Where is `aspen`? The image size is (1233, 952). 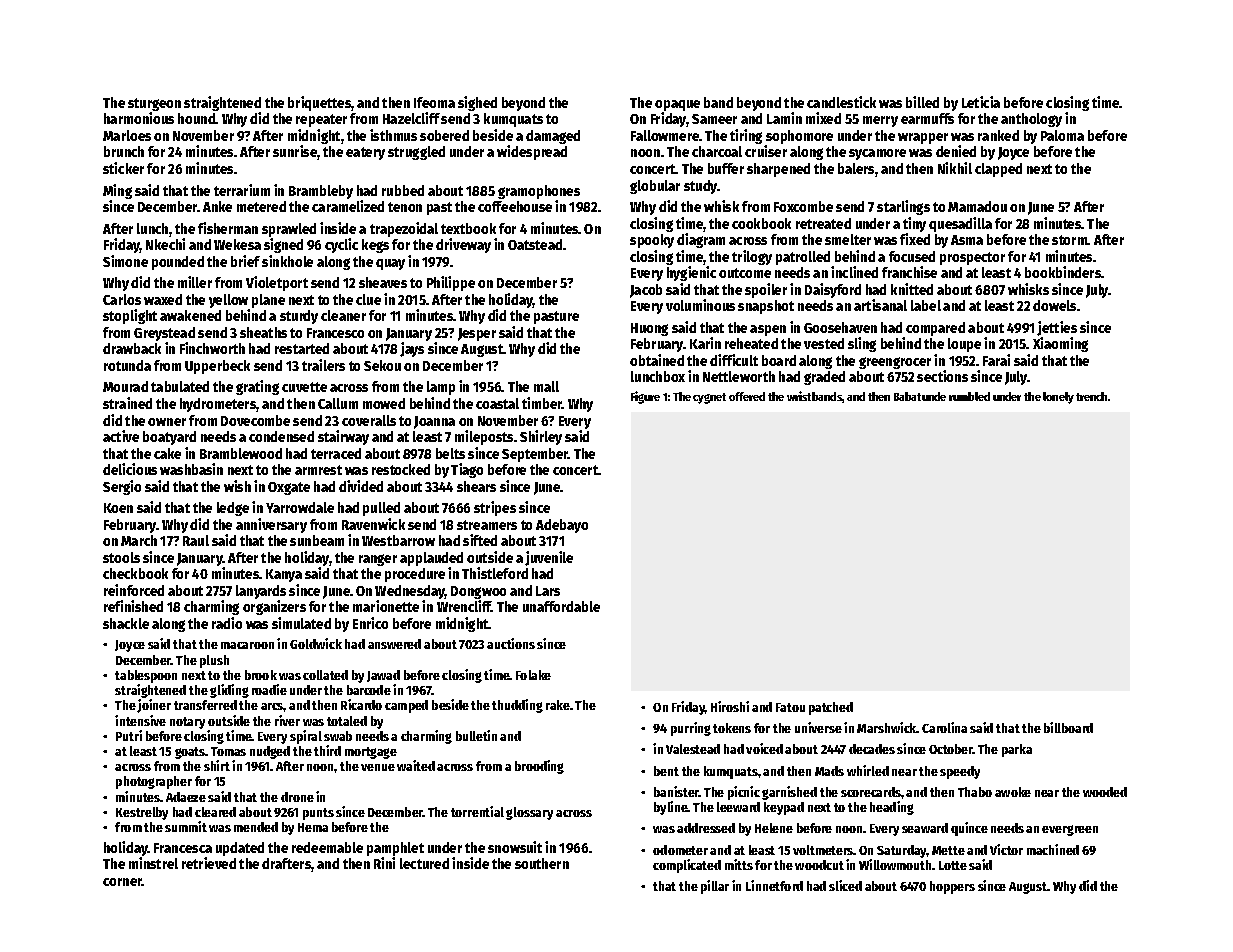
aspen is located at coordinates (768, 330).
